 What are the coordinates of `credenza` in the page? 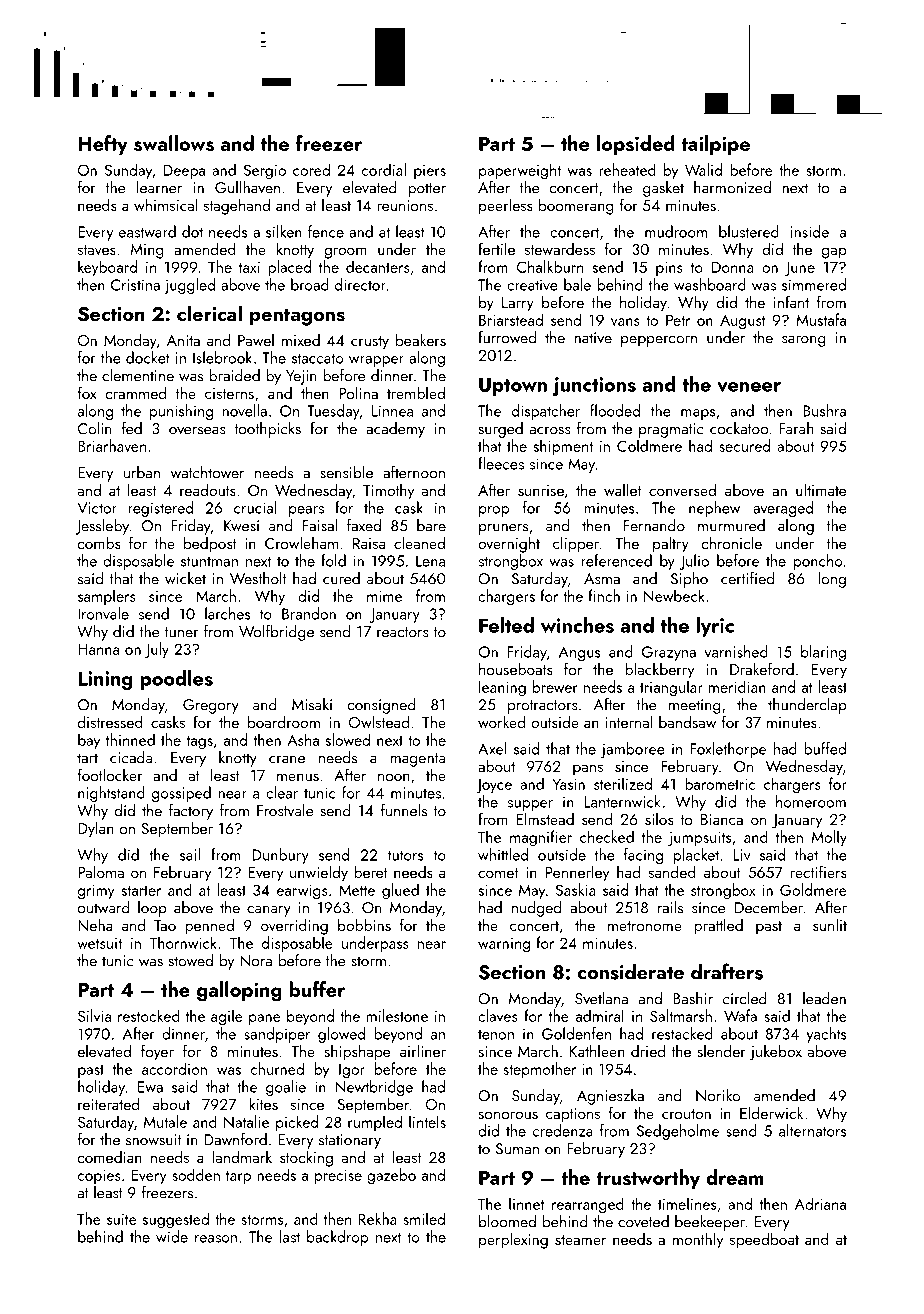 It's located at (563, 1130).
